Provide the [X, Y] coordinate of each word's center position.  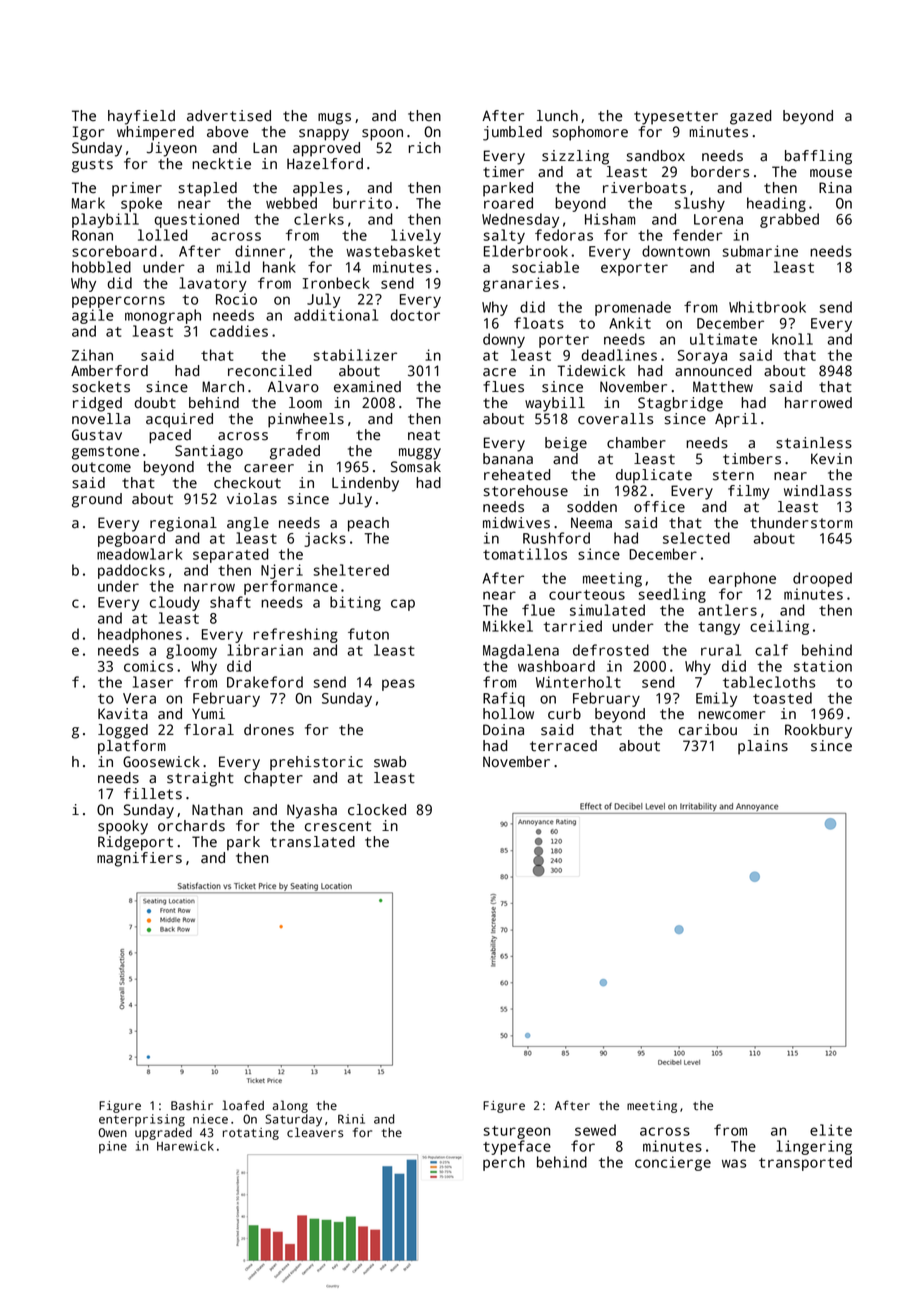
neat [424, 435]
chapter [273, 779]
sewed [595, 1130]
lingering [814, 1147]
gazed [750, 117]
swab [390, 762]
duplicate [654, 476]
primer [137, 189]
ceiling [779, 627]
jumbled [512, 133]
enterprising [142, 1120]
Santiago [209, 452]
